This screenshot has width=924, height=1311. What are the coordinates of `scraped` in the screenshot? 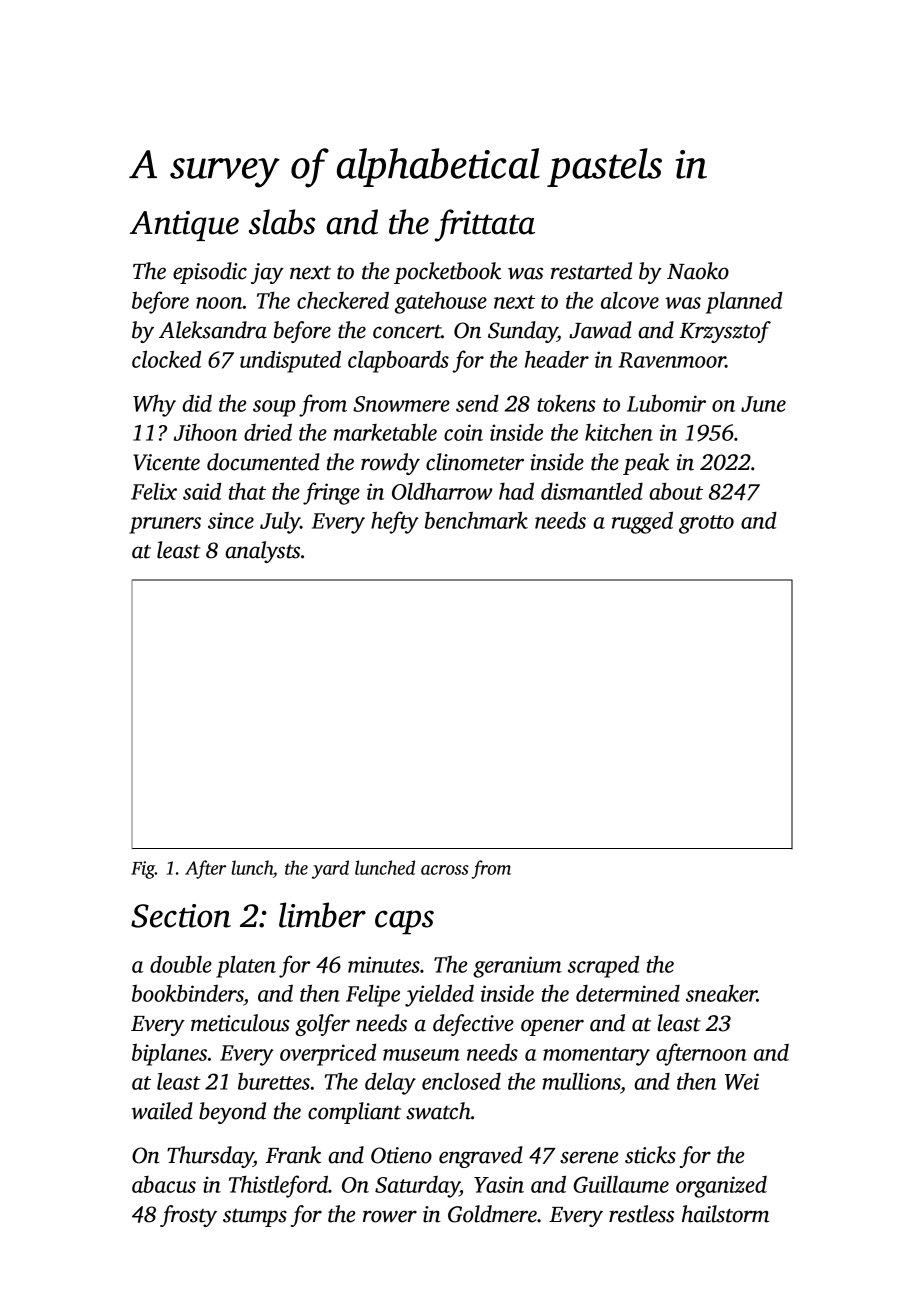 It's located at (603, 966).
